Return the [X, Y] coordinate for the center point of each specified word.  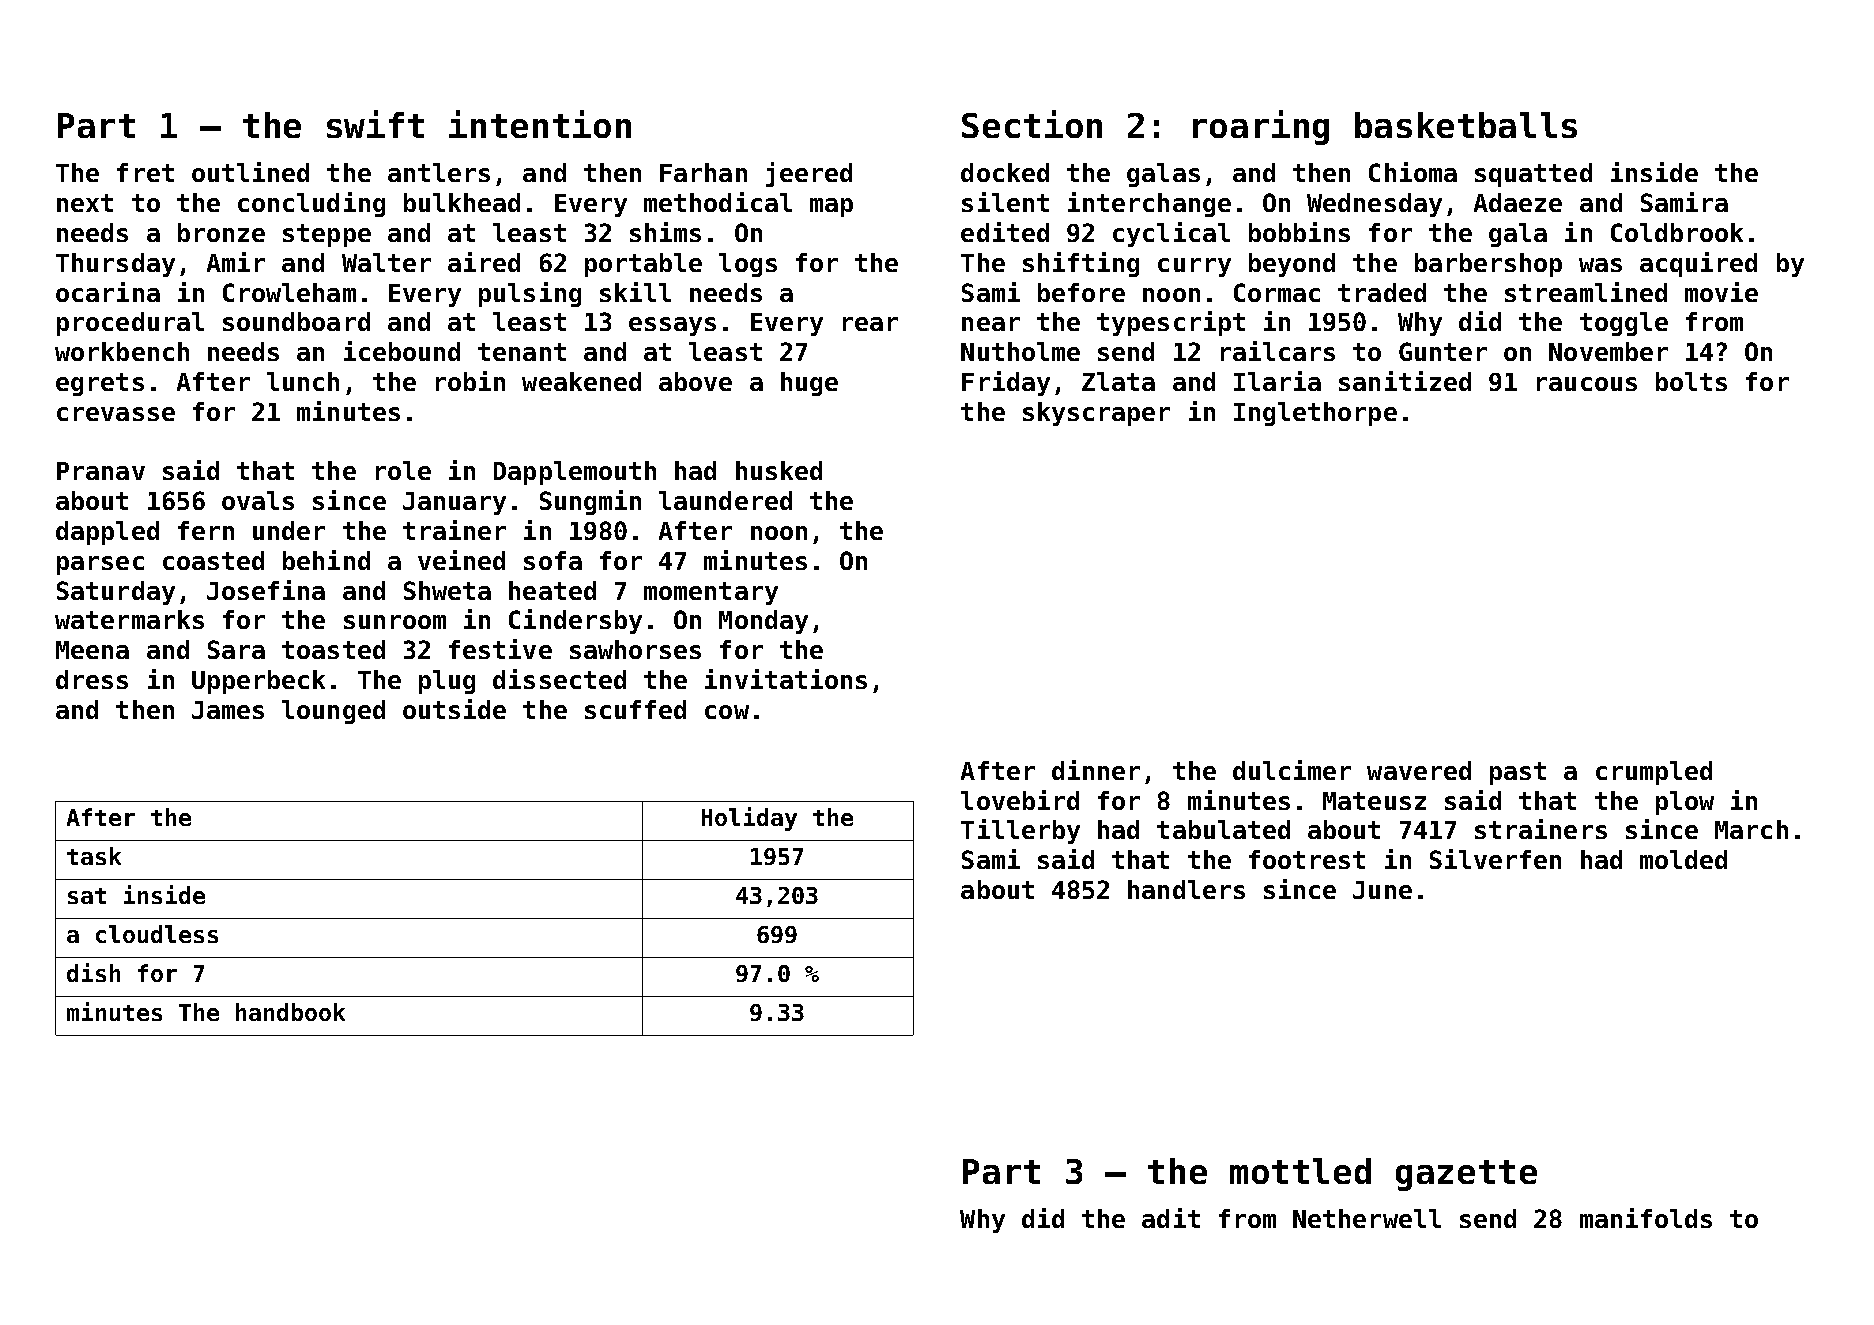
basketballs [1466, 125]
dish [93, 972]
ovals [258, 500]
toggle [1624, 324]
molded [1683, 859]
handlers [1186, 889]
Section [1032, 124]
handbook [290, 1012]
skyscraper [1096, 414]
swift [375, 124]
